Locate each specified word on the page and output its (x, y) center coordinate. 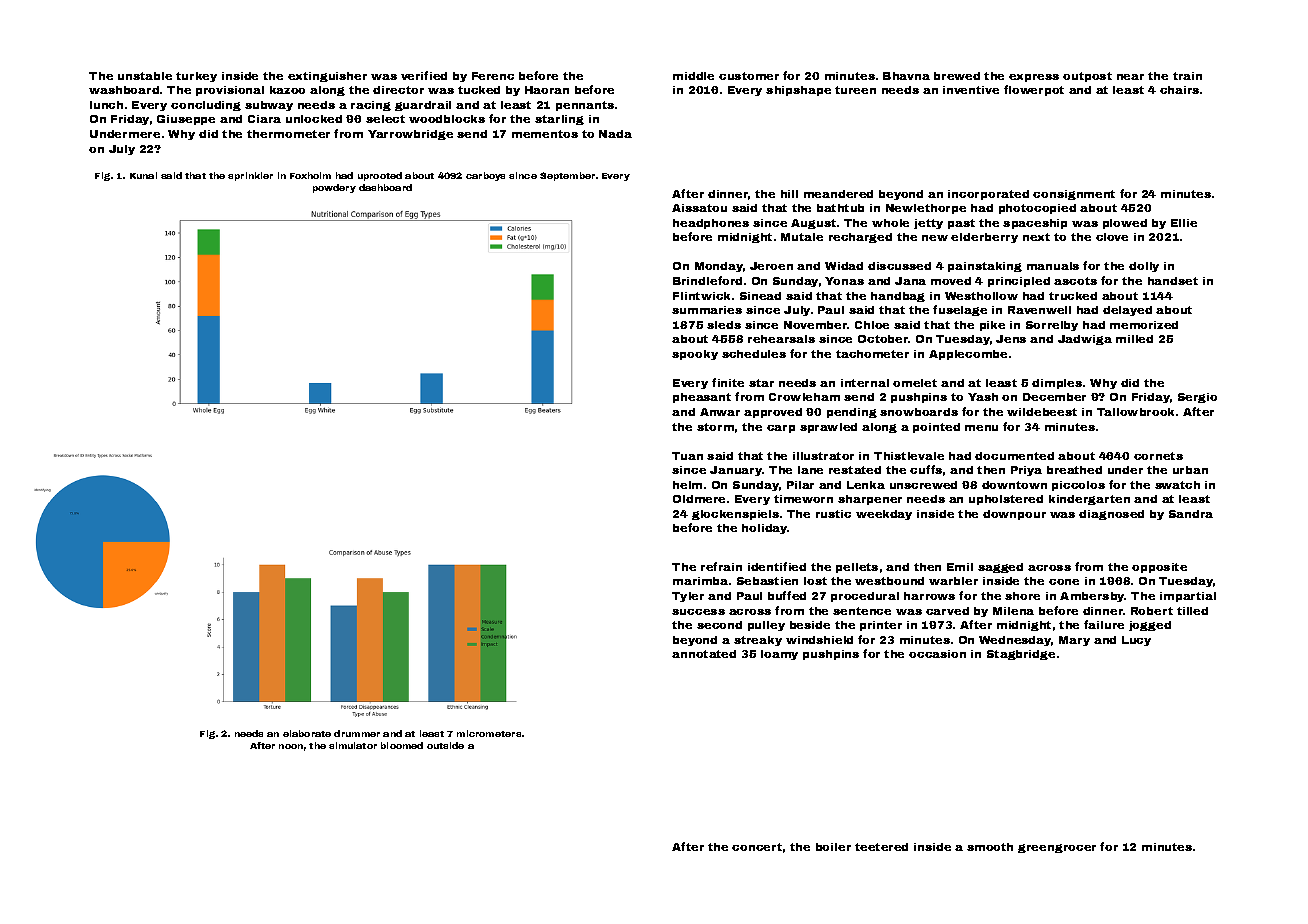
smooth (990, 847)
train (1187, 76)
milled (1134, 339)
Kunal (143, 175)
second (719, 625)
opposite (1159, 568)
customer (749, 76)
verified (424, 75)
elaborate (307, 733)
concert (757, 847)
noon (291, 746)
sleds (724, 325)
